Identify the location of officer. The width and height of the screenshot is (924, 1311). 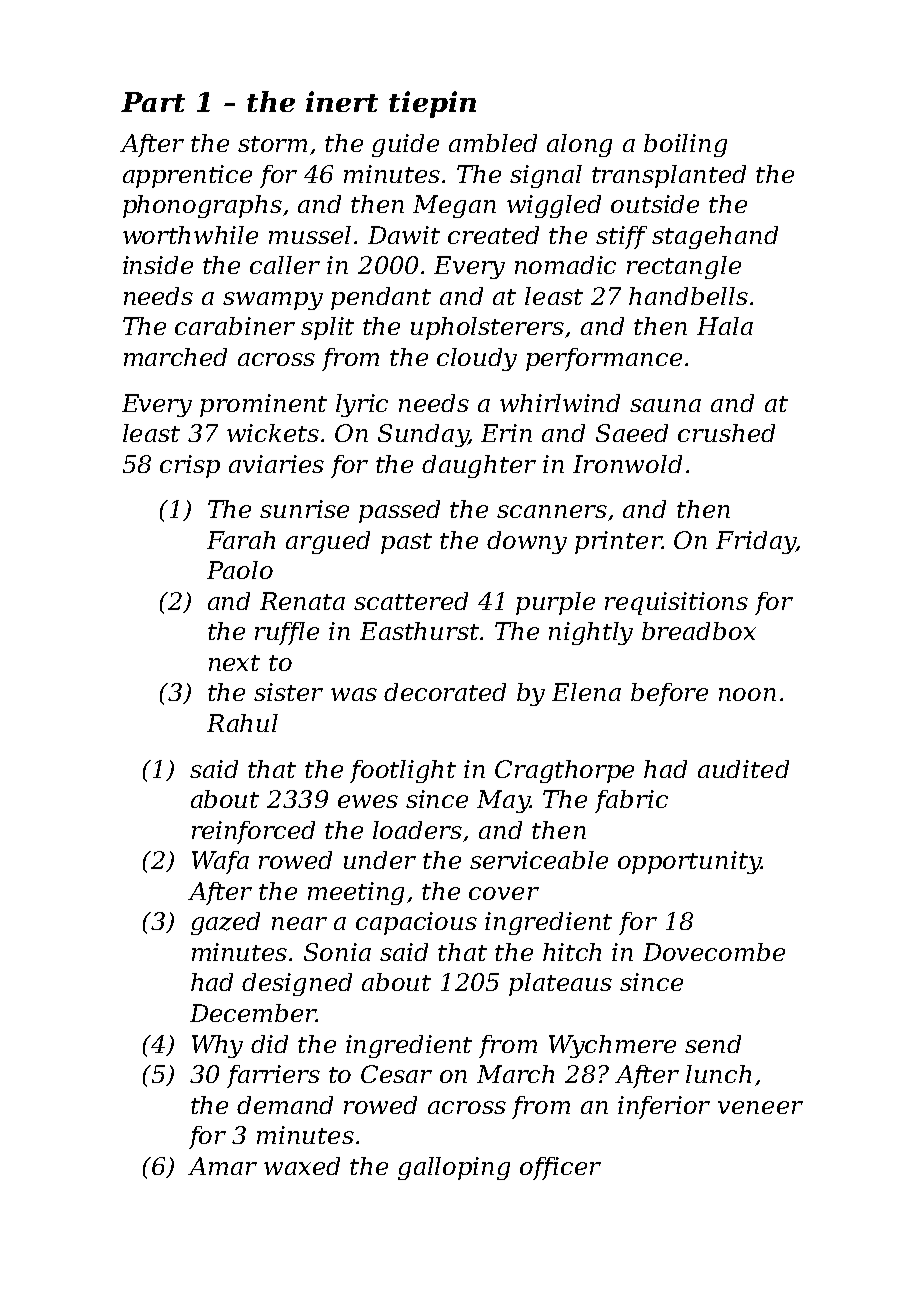
(560, 1168).
